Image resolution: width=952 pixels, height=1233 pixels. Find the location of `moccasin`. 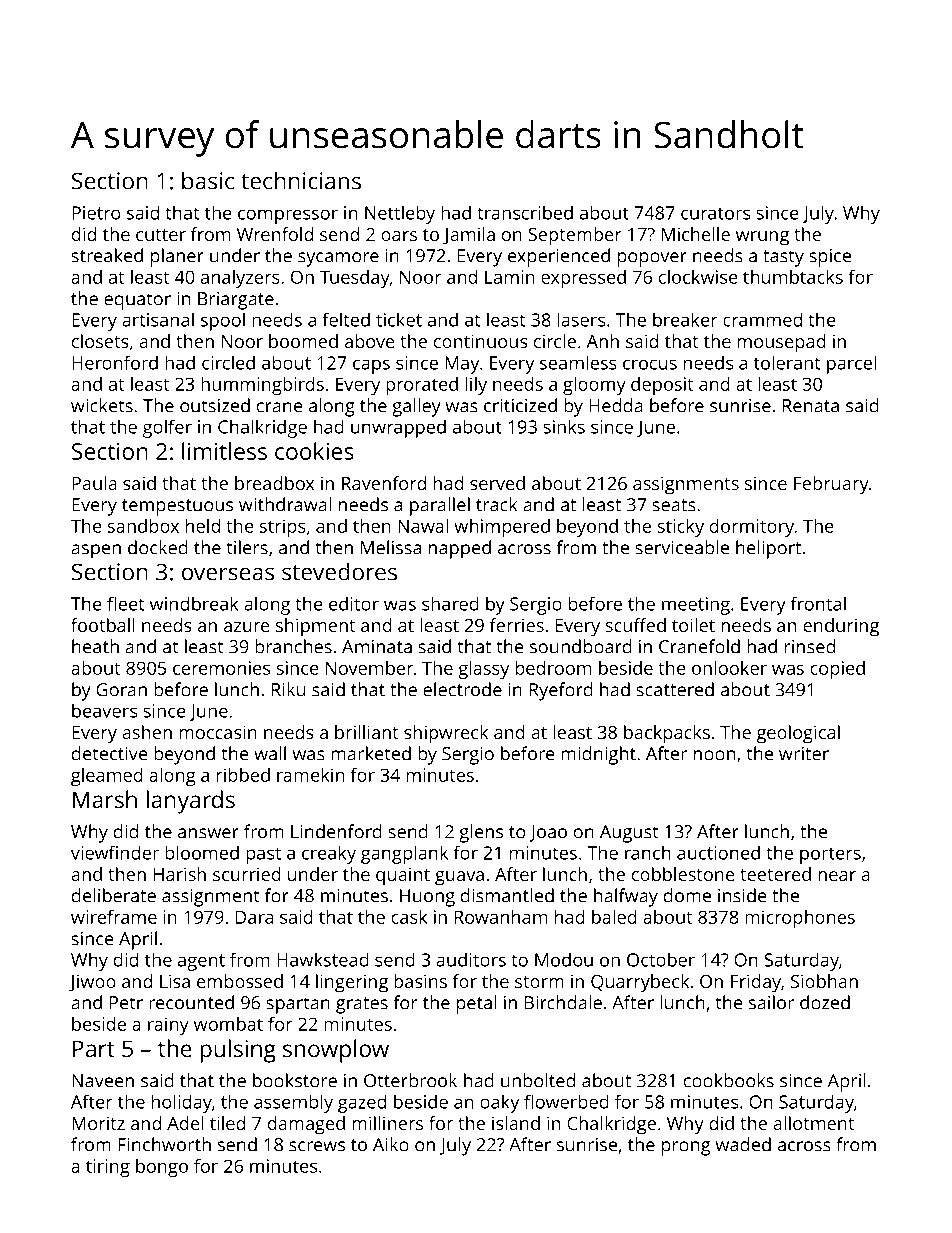

moccasin is located at coordinates (218, 732).
